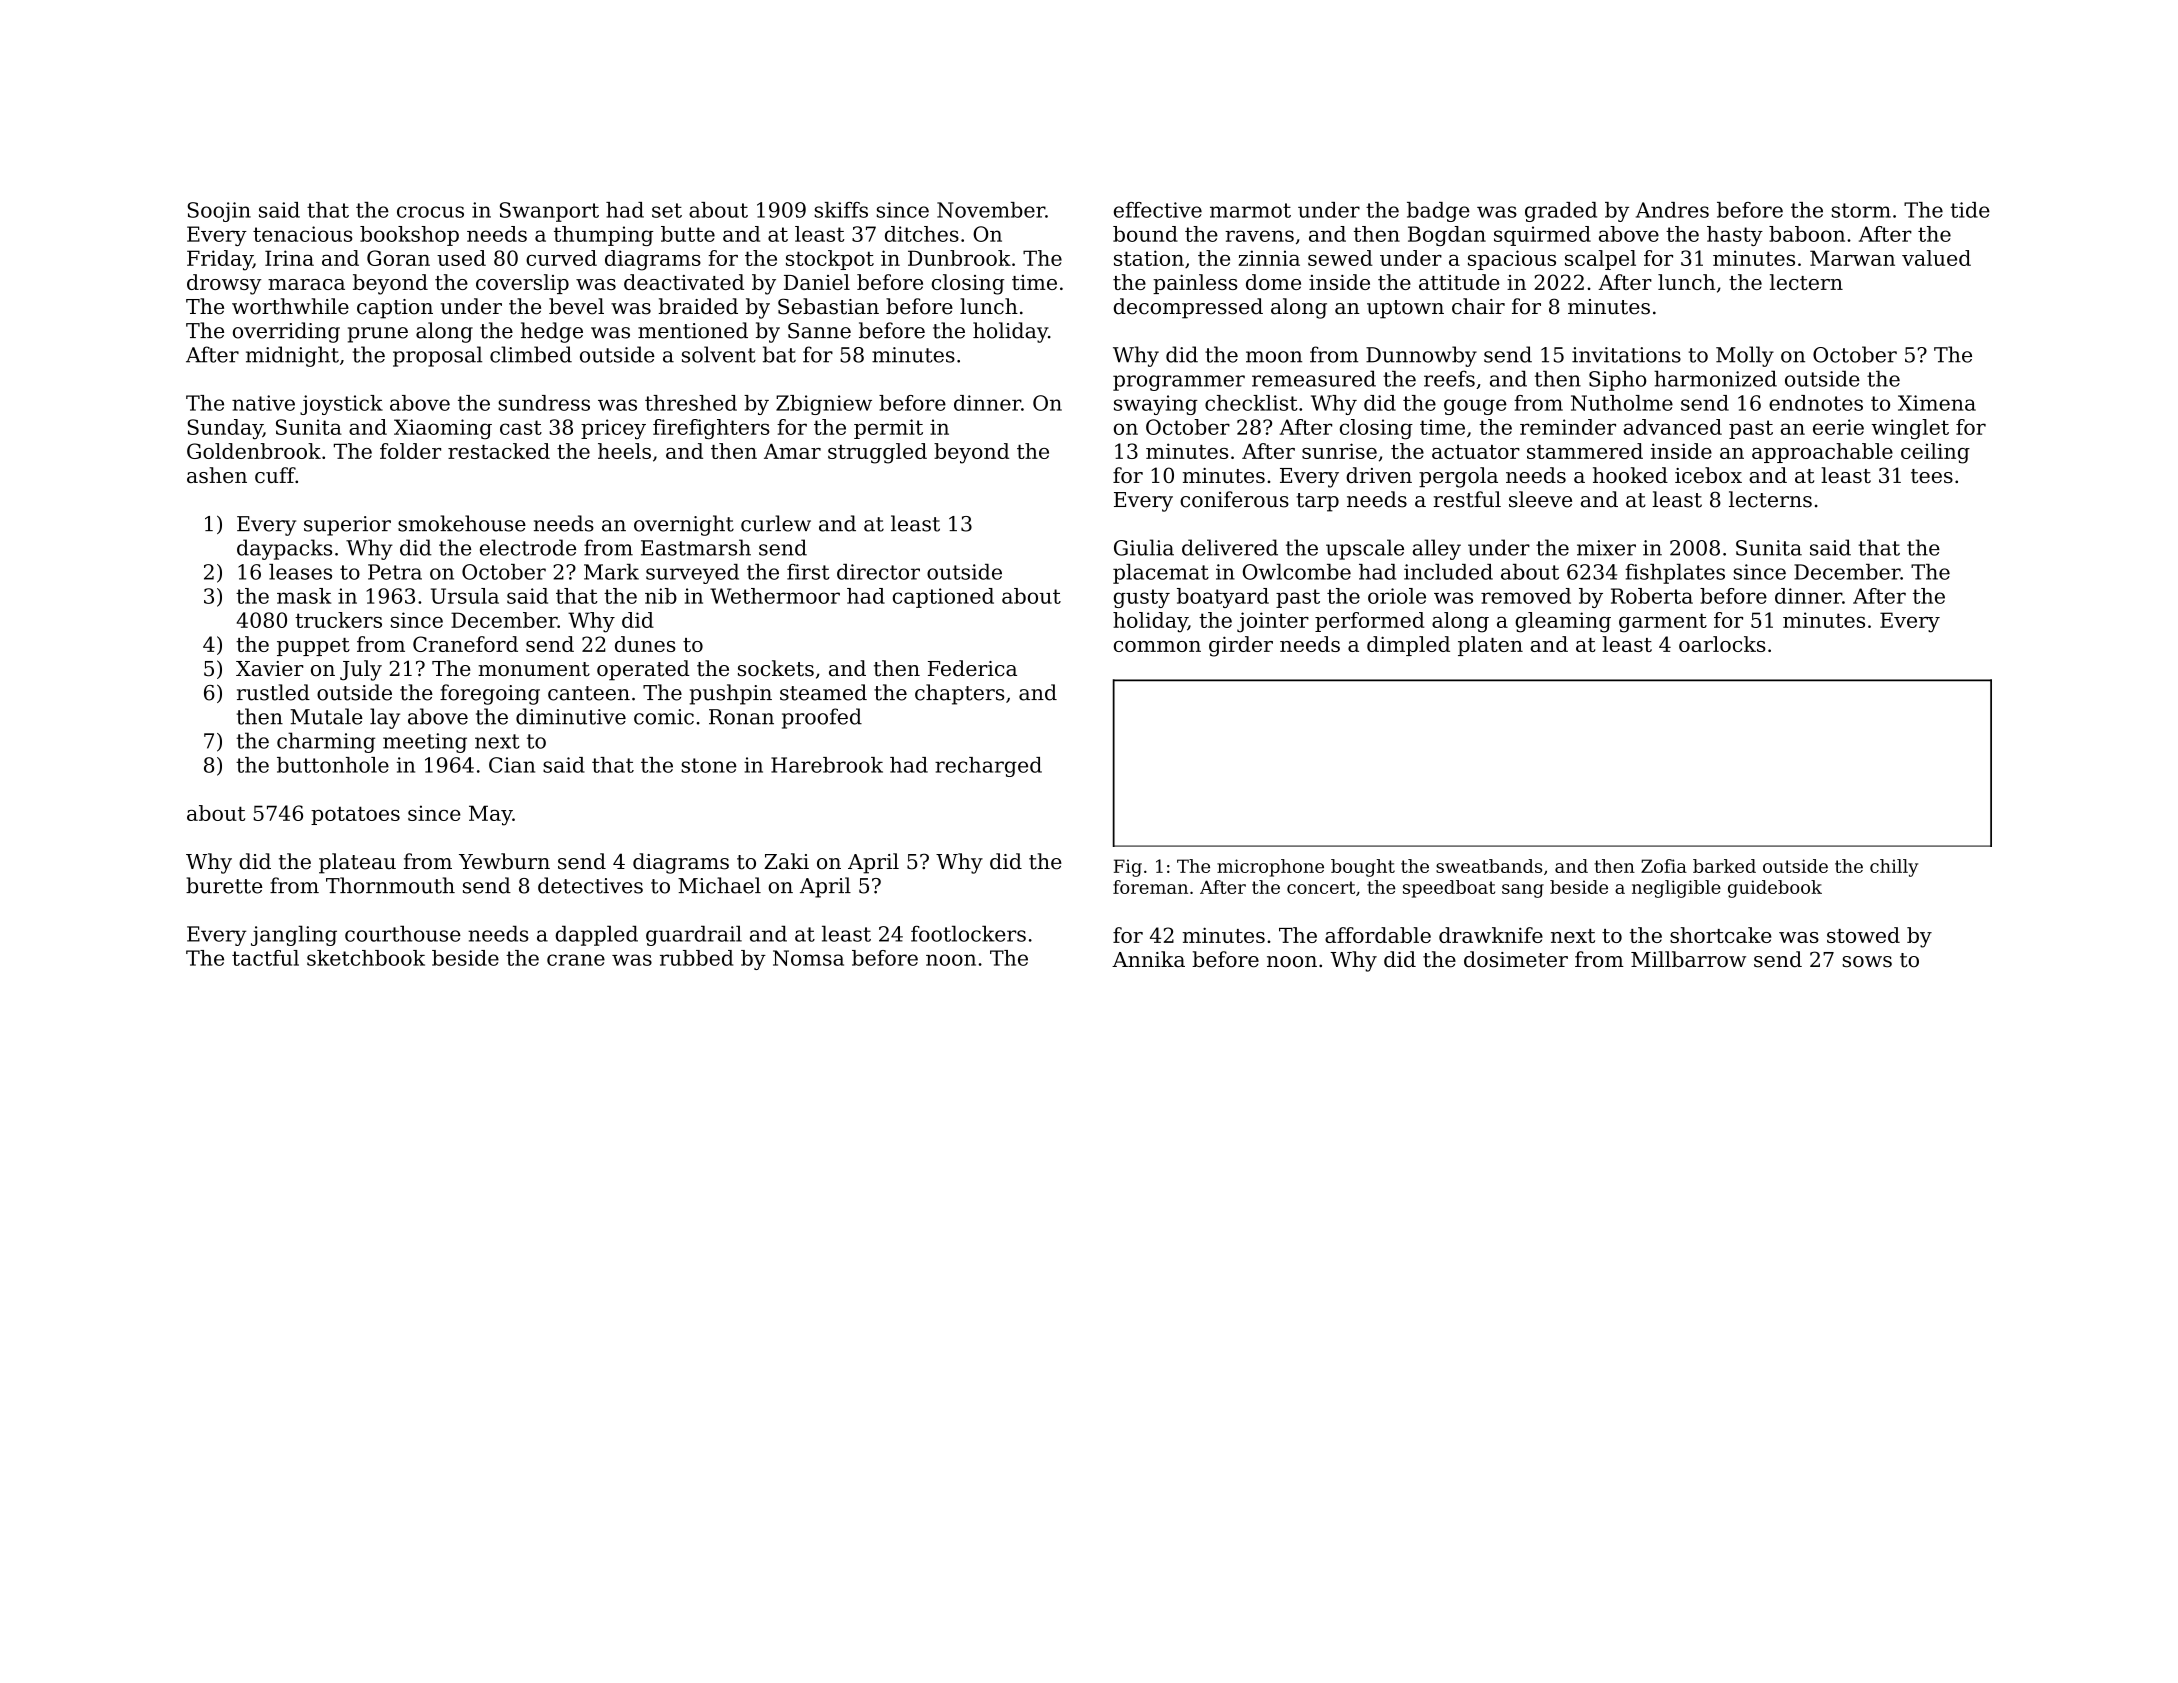 This document has width=2178, height=1683. Describe the element at coordinates (968, 933) in the document. I see `footlockers` at that location.
